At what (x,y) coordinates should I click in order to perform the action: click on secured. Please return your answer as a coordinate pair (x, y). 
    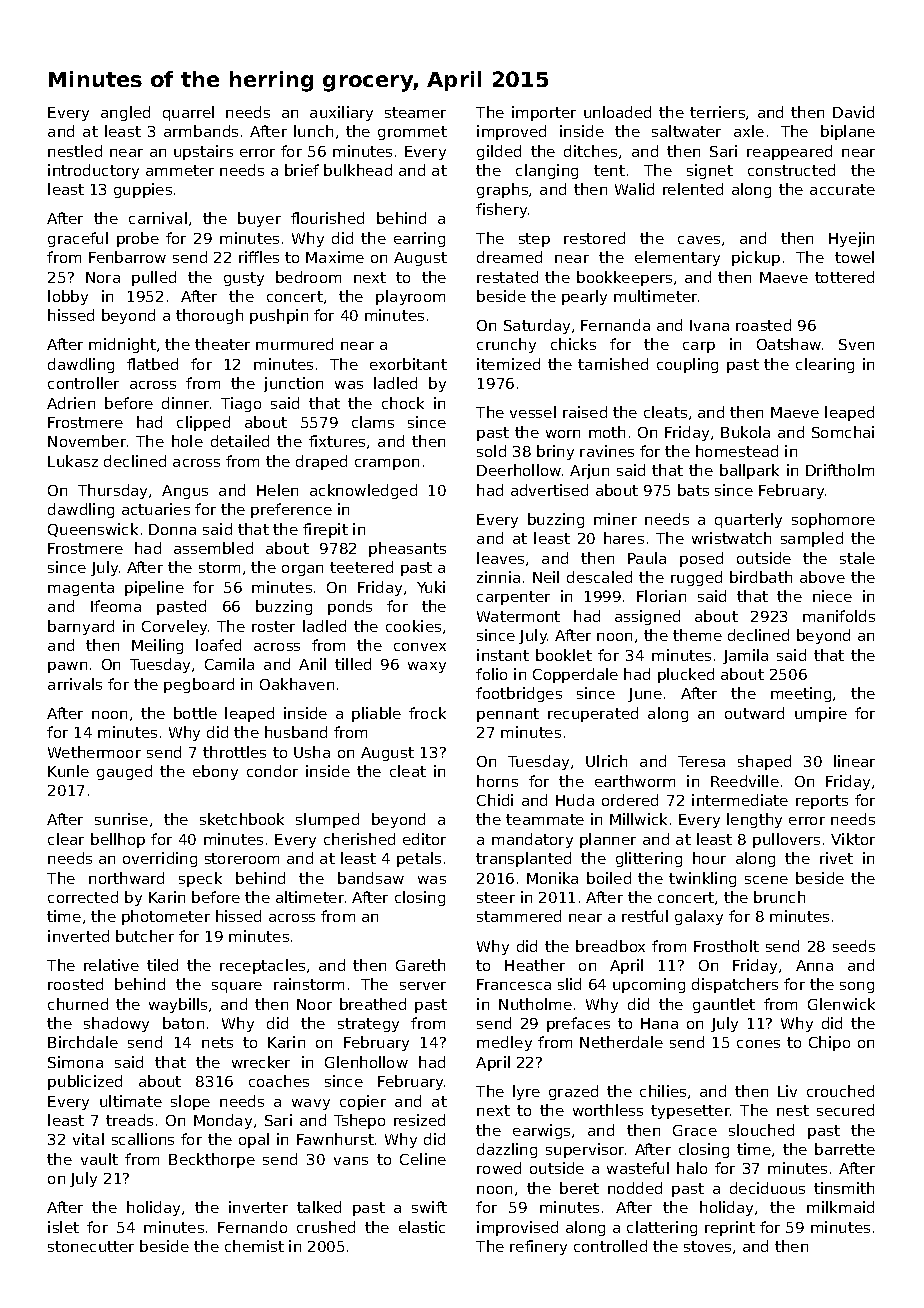
    Looking at the image, I should click on (845, 1110).
